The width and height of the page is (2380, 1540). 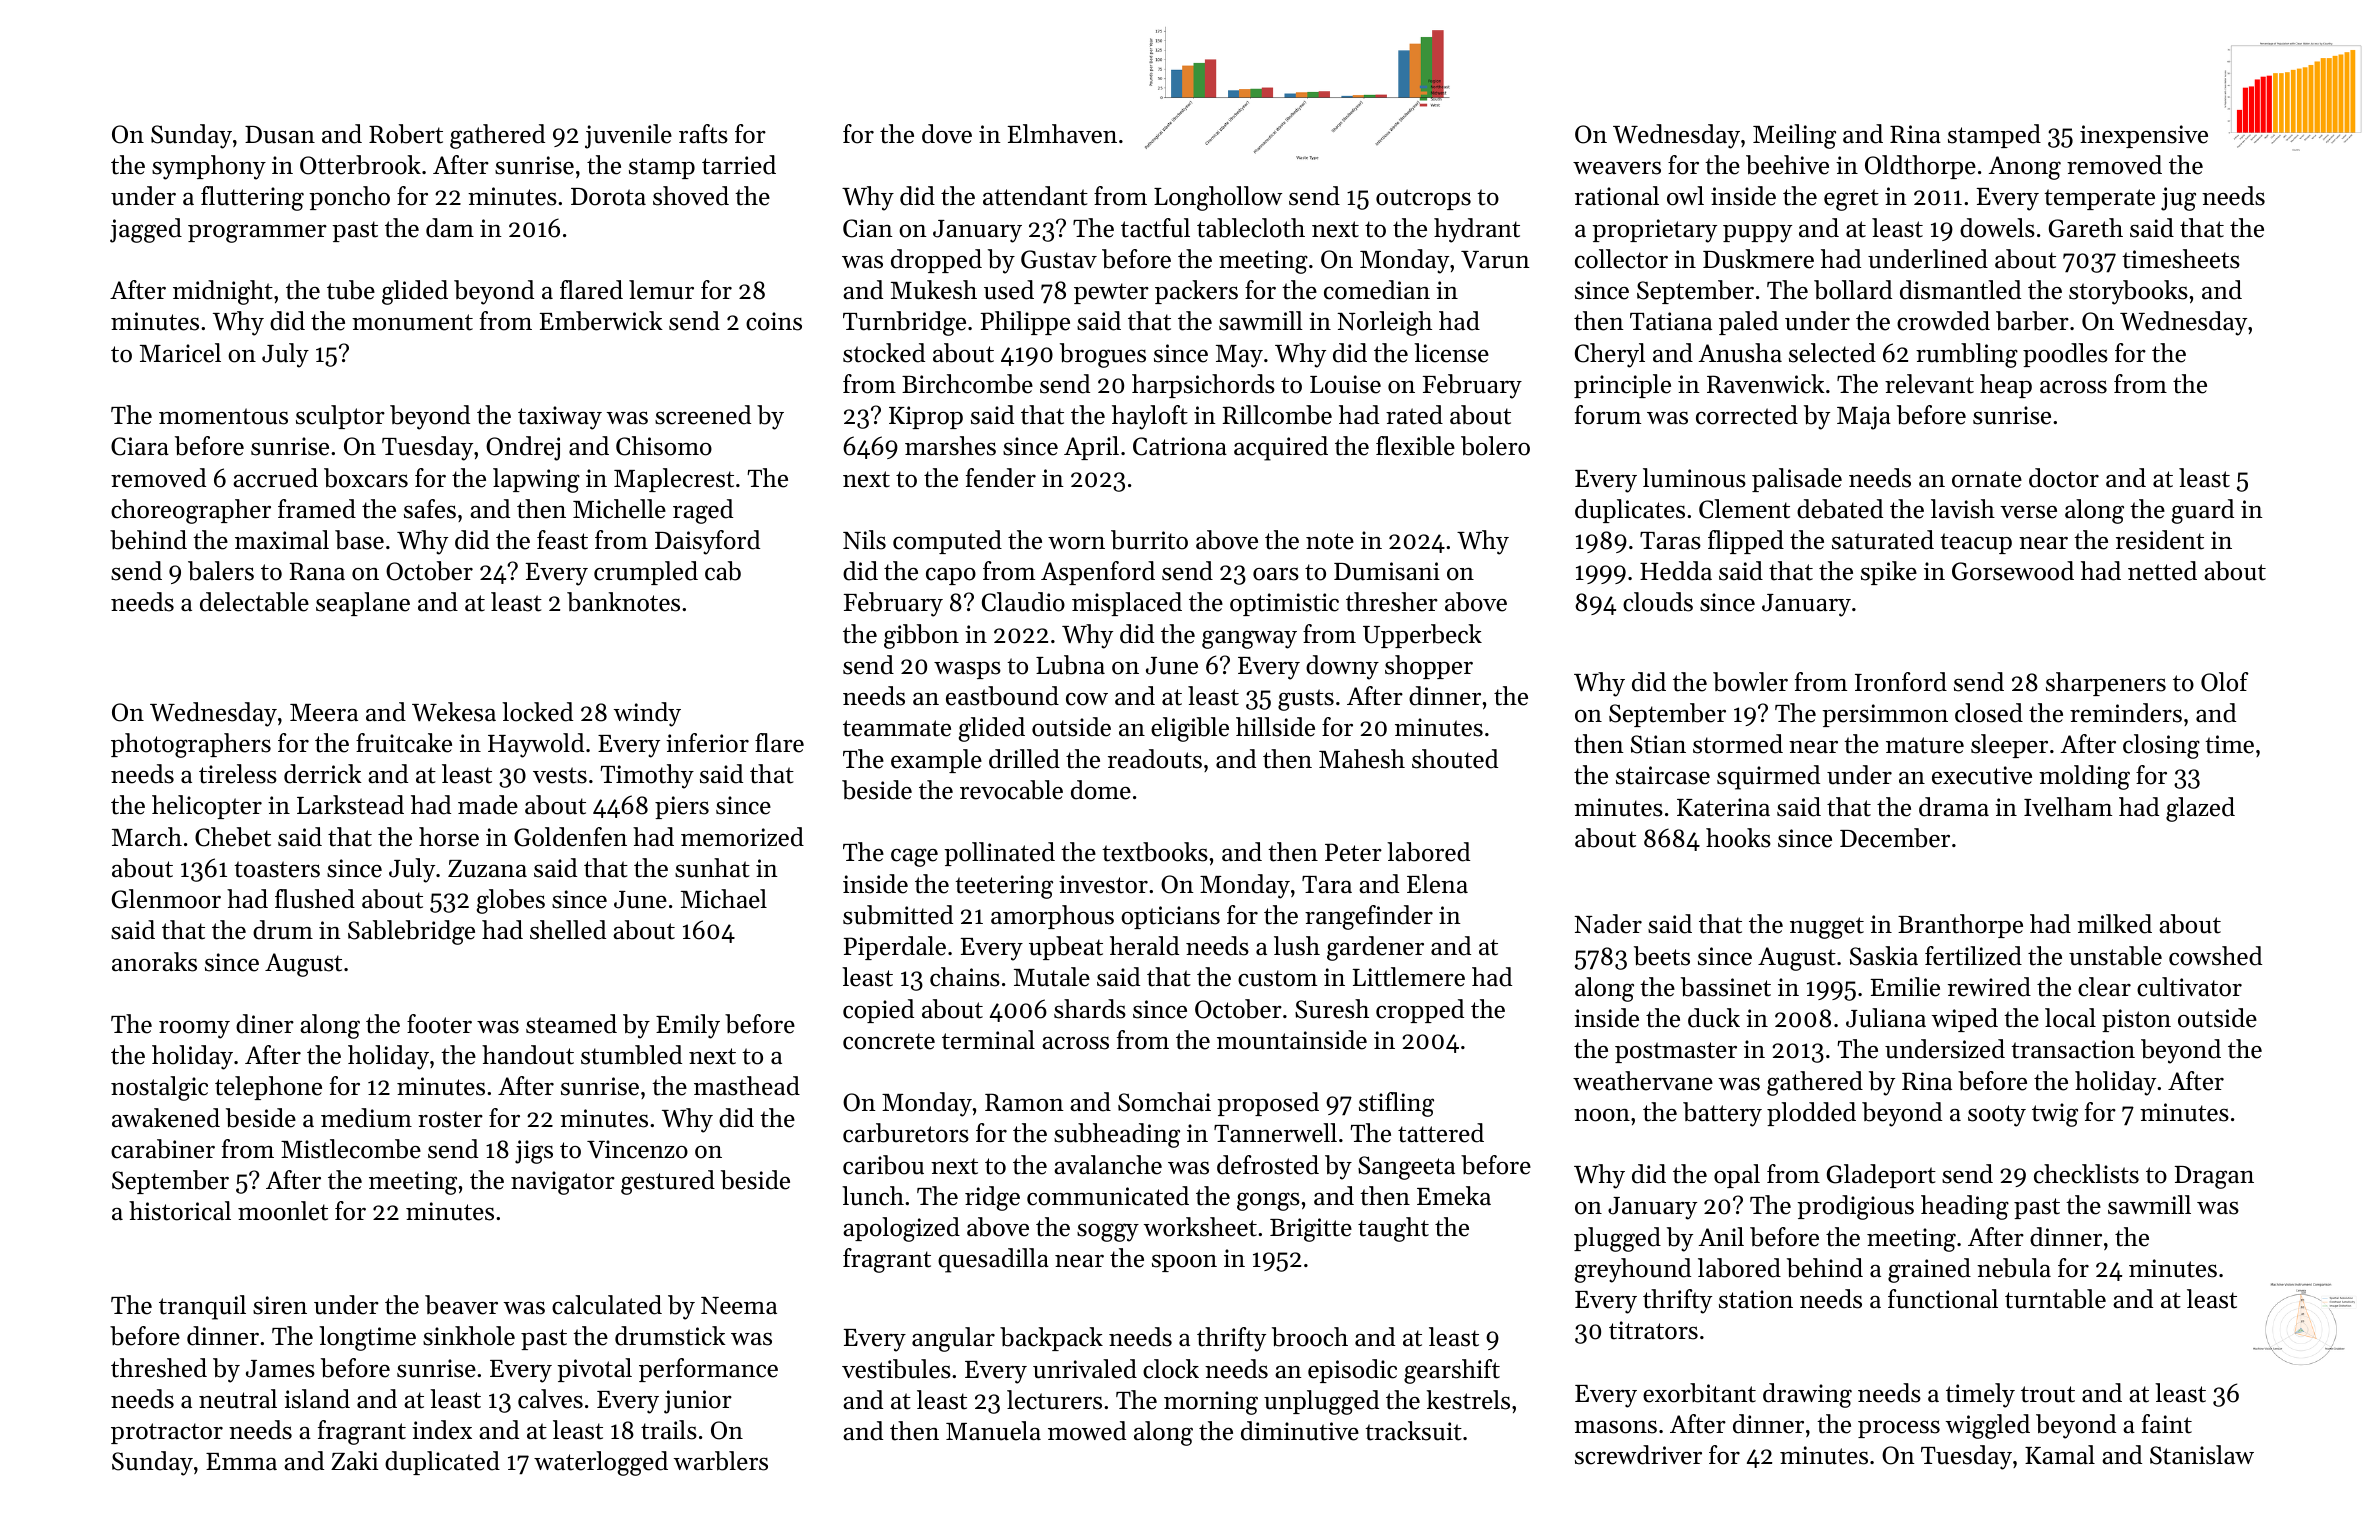 I want to click on tracksuit, so click(x=1413, y=1431).
